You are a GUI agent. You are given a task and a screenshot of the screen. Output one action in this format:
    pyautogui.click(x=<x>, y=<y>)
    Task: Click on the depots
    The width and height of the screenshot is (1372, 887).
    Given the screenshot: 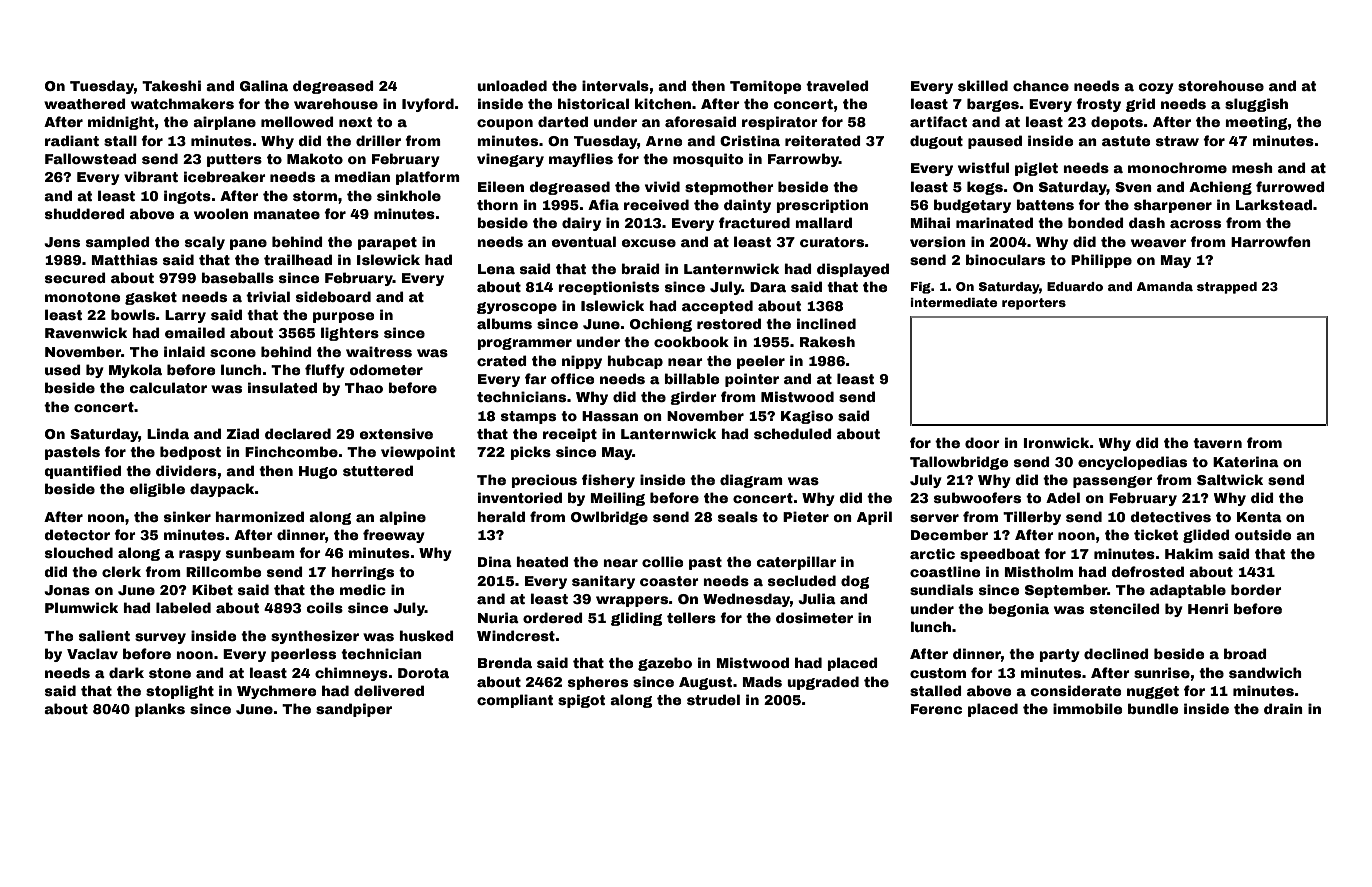 What is the action you would take?
    pyautogui.click(x=1117, y=123)
